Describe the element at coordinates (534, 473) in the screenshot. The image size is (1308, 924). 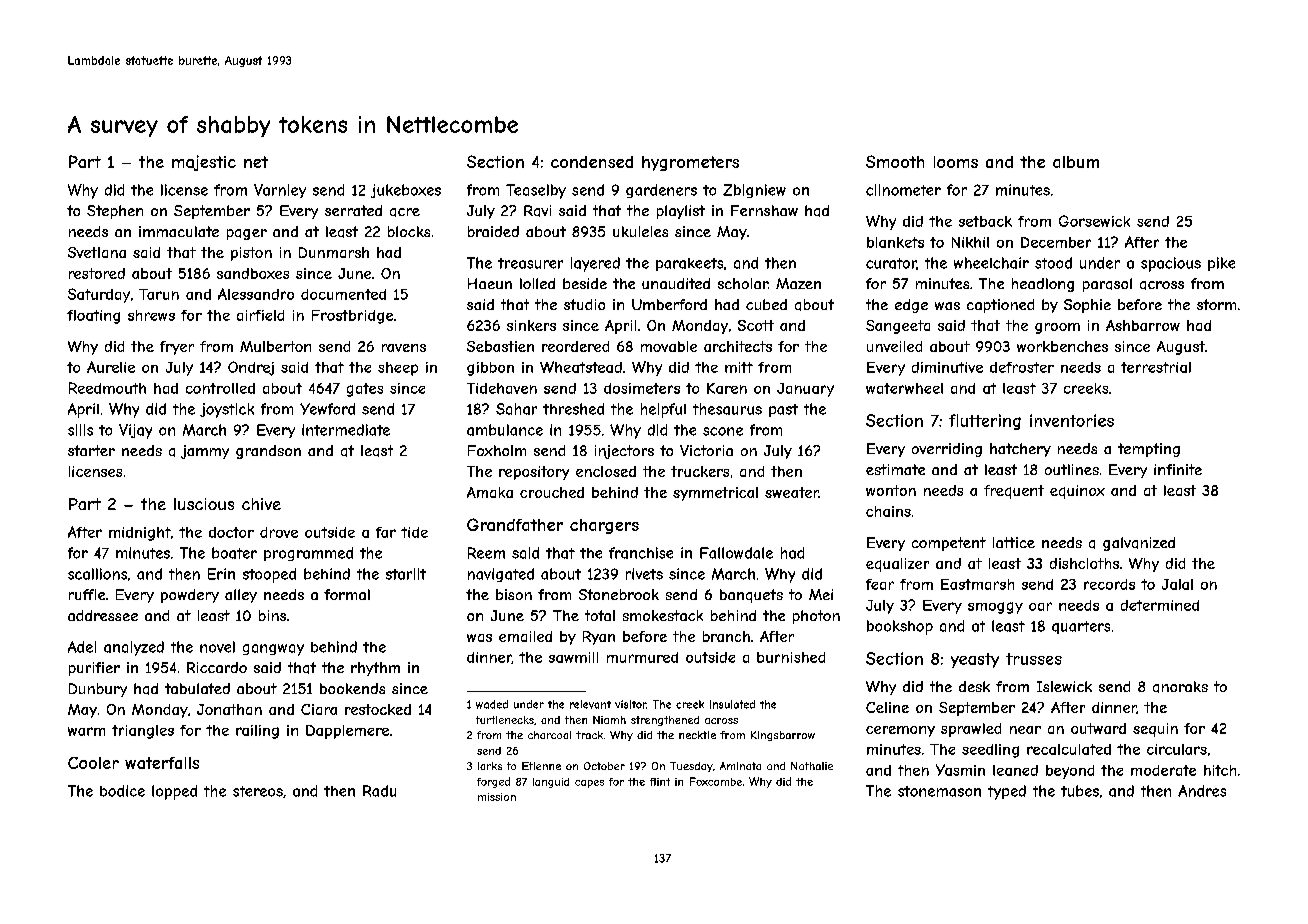
I see `repository` at that location.
